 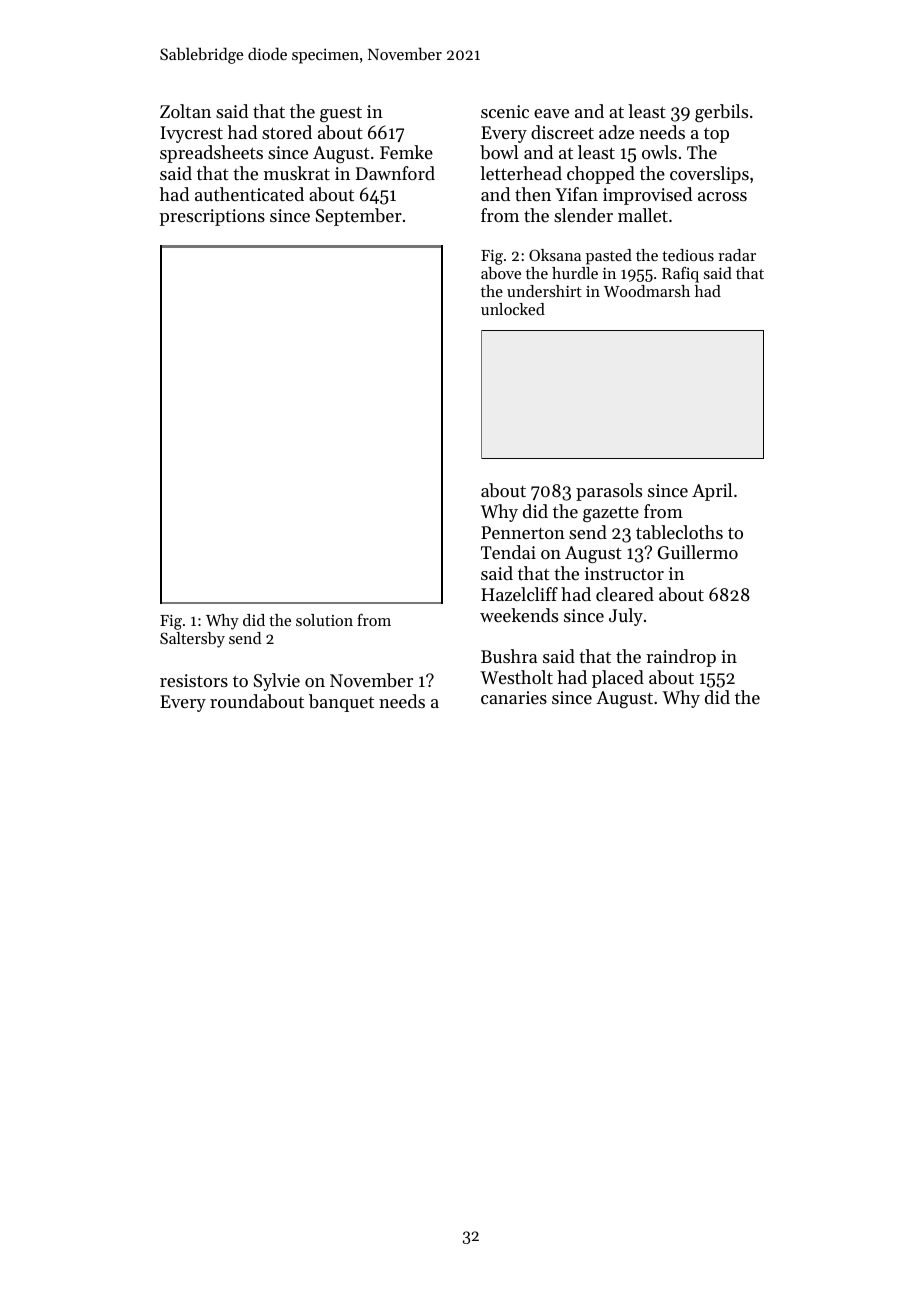 What do you see at coordinates (509, 656) in the screenshot?
I see `Bushra` at bounding box center [509, 656].
